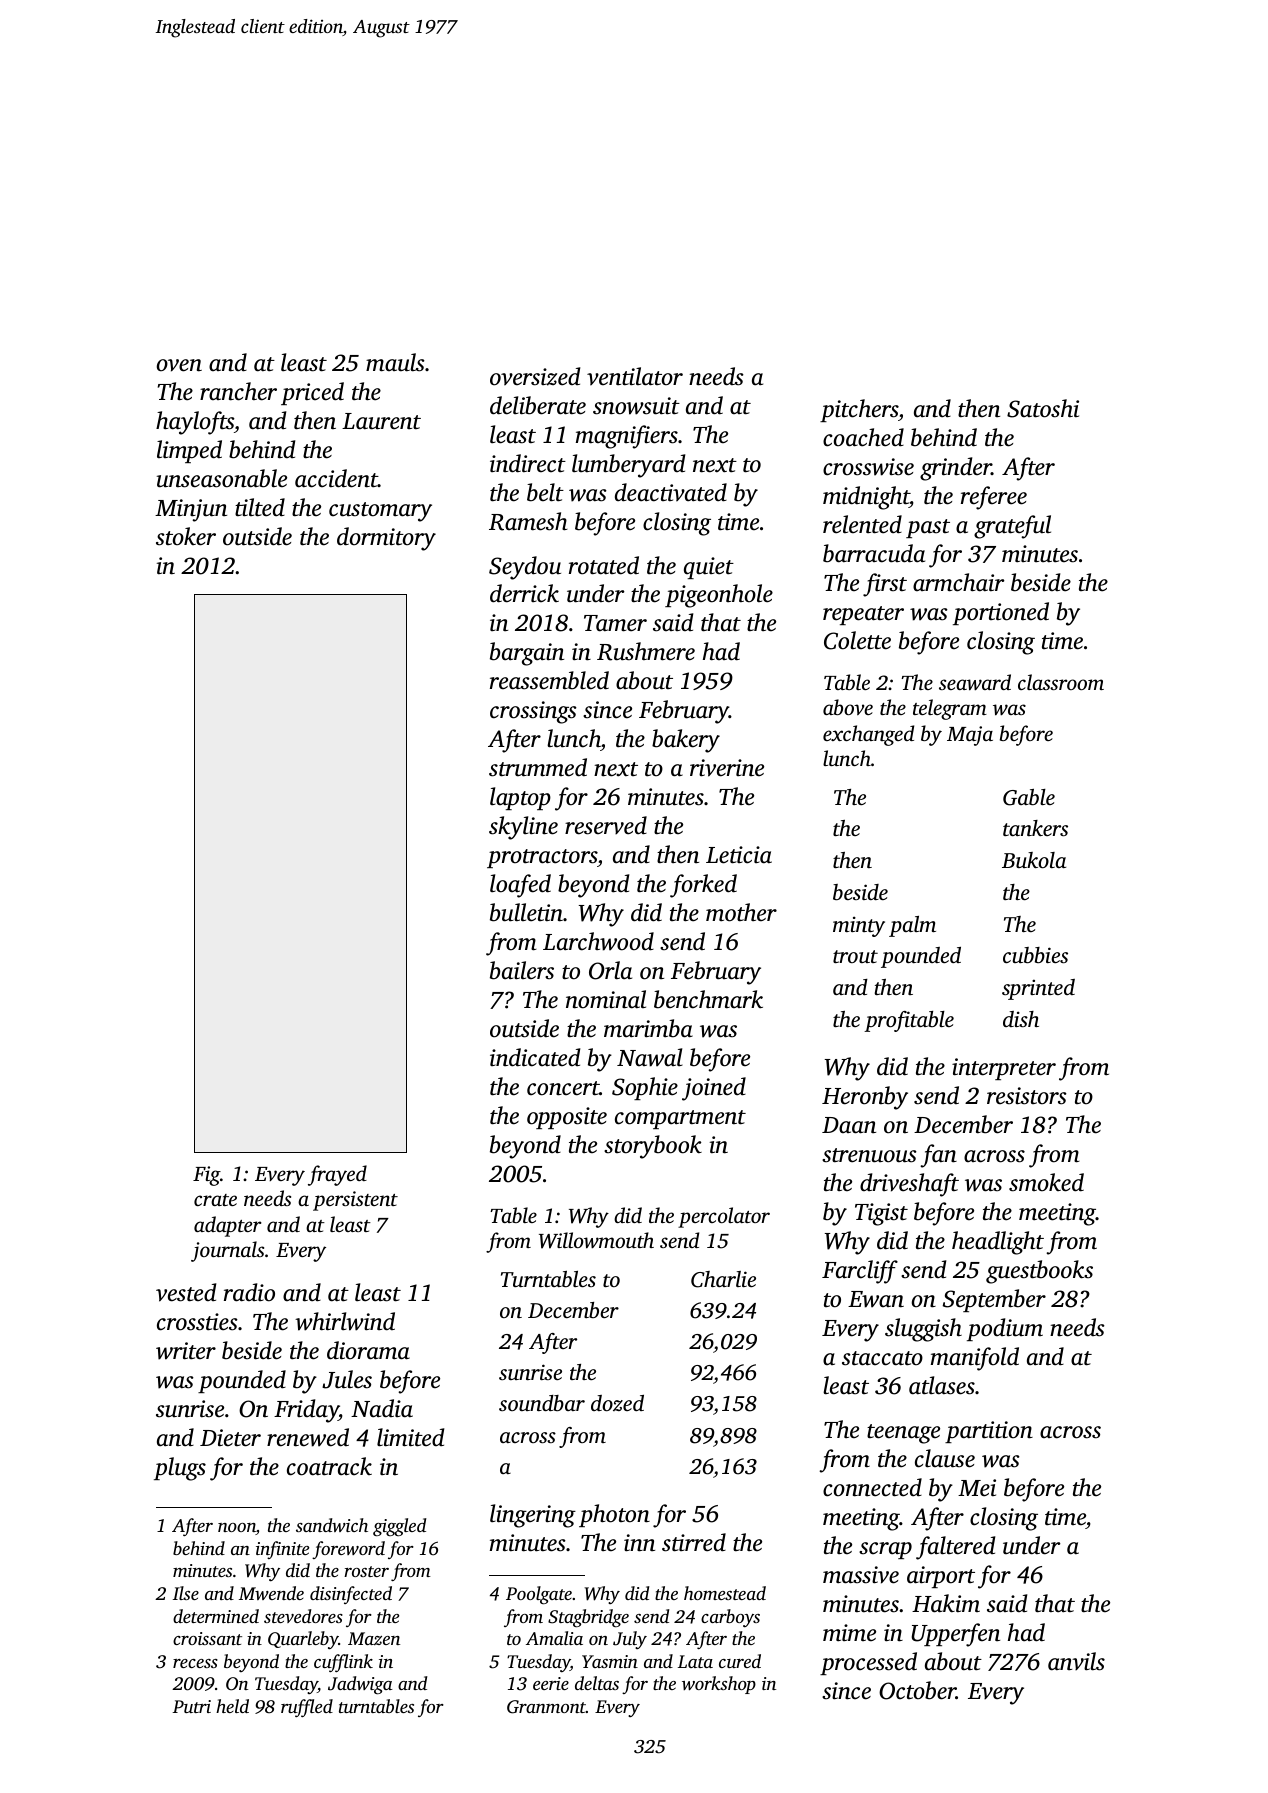 This page has height=1793, width=1268. Describe the element at coordinates (366, 1571) in the page. I see `roster` at that location.
